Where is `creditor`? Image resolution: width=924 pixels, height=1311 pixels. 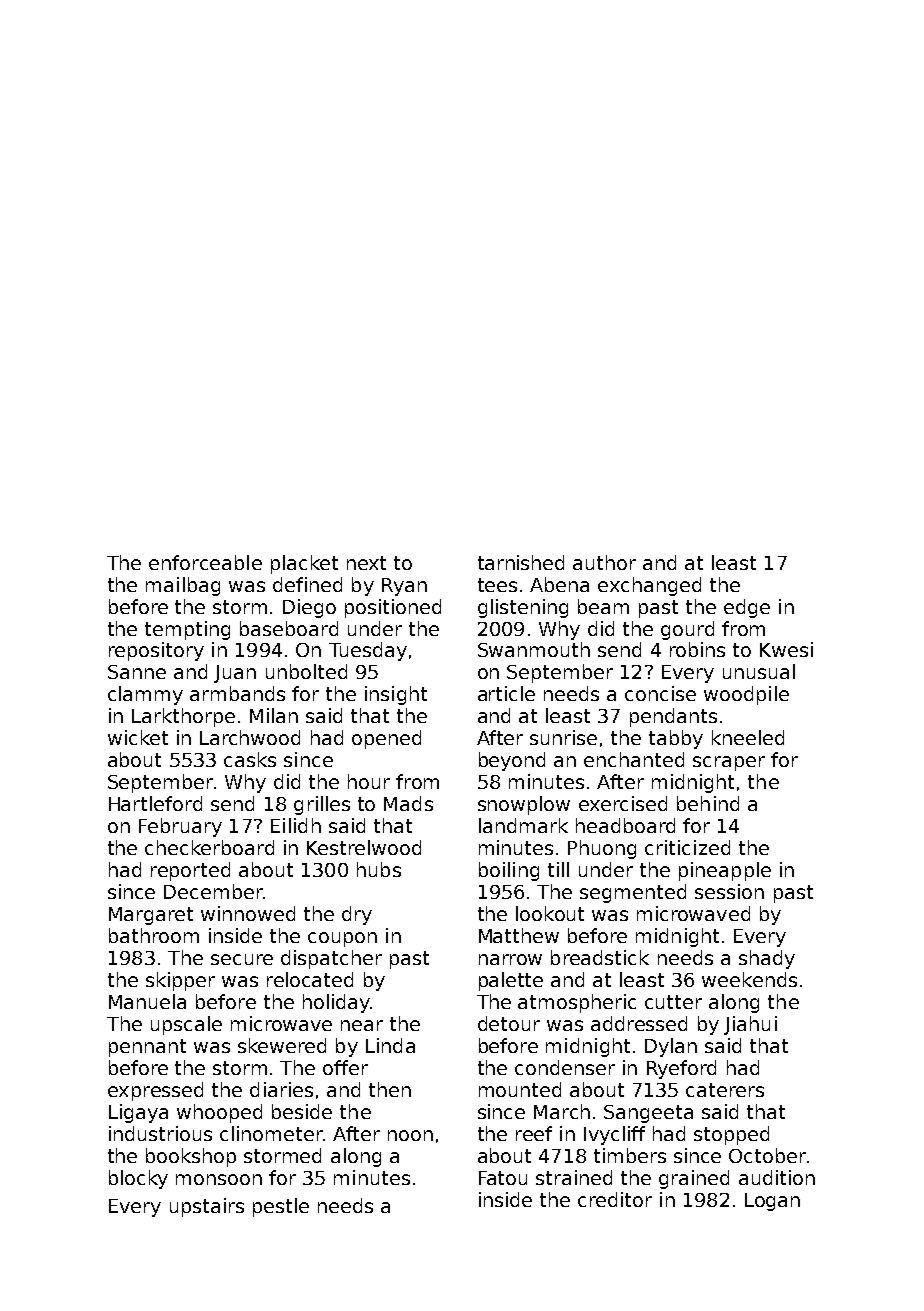 creditor is located at coordinates (615, 1199).
